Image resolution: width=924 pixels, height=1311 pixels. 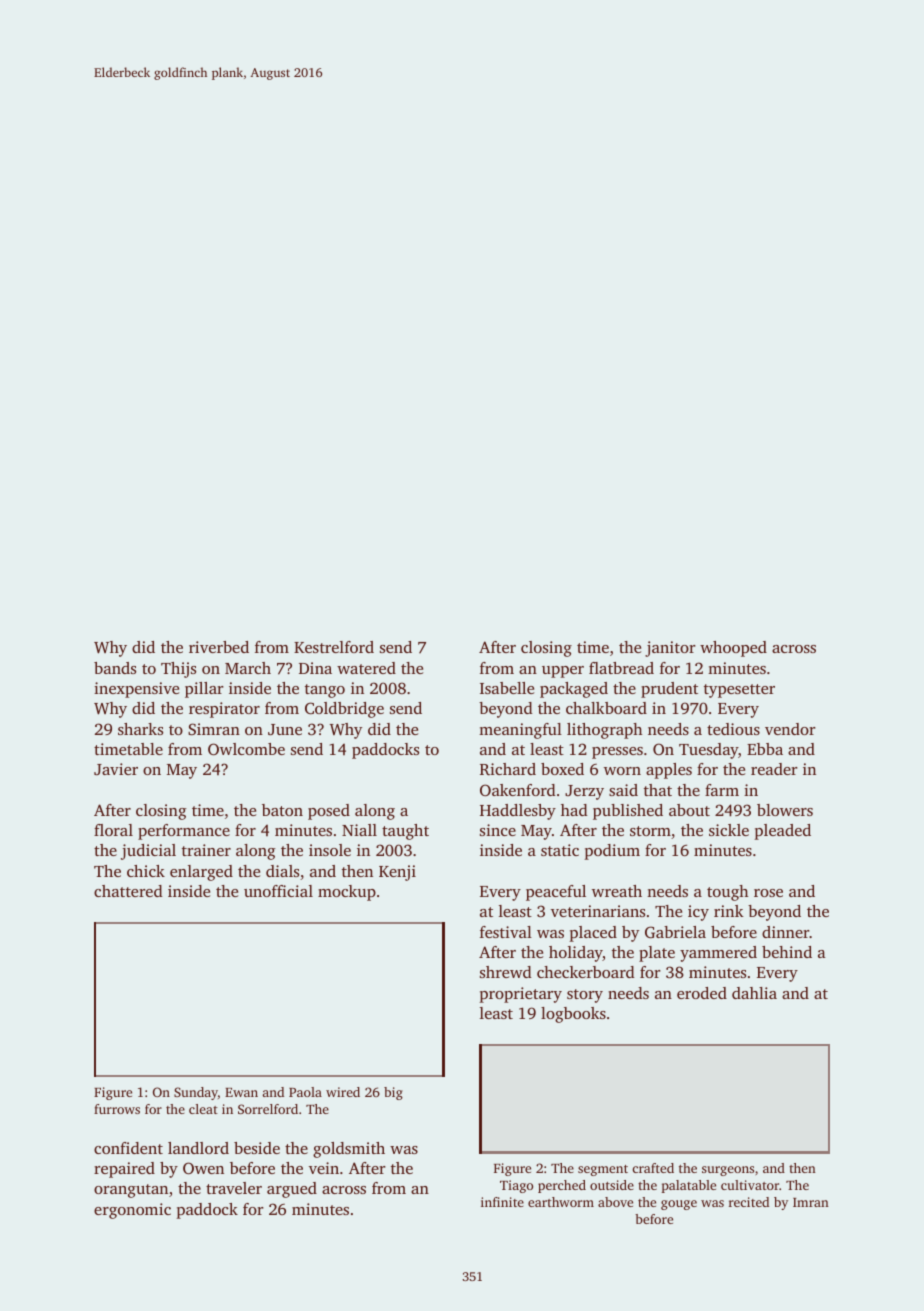 What do you see at coordinates (563, 672) in the screenshot?
I see `upper` at bounding box center [563, 672].
